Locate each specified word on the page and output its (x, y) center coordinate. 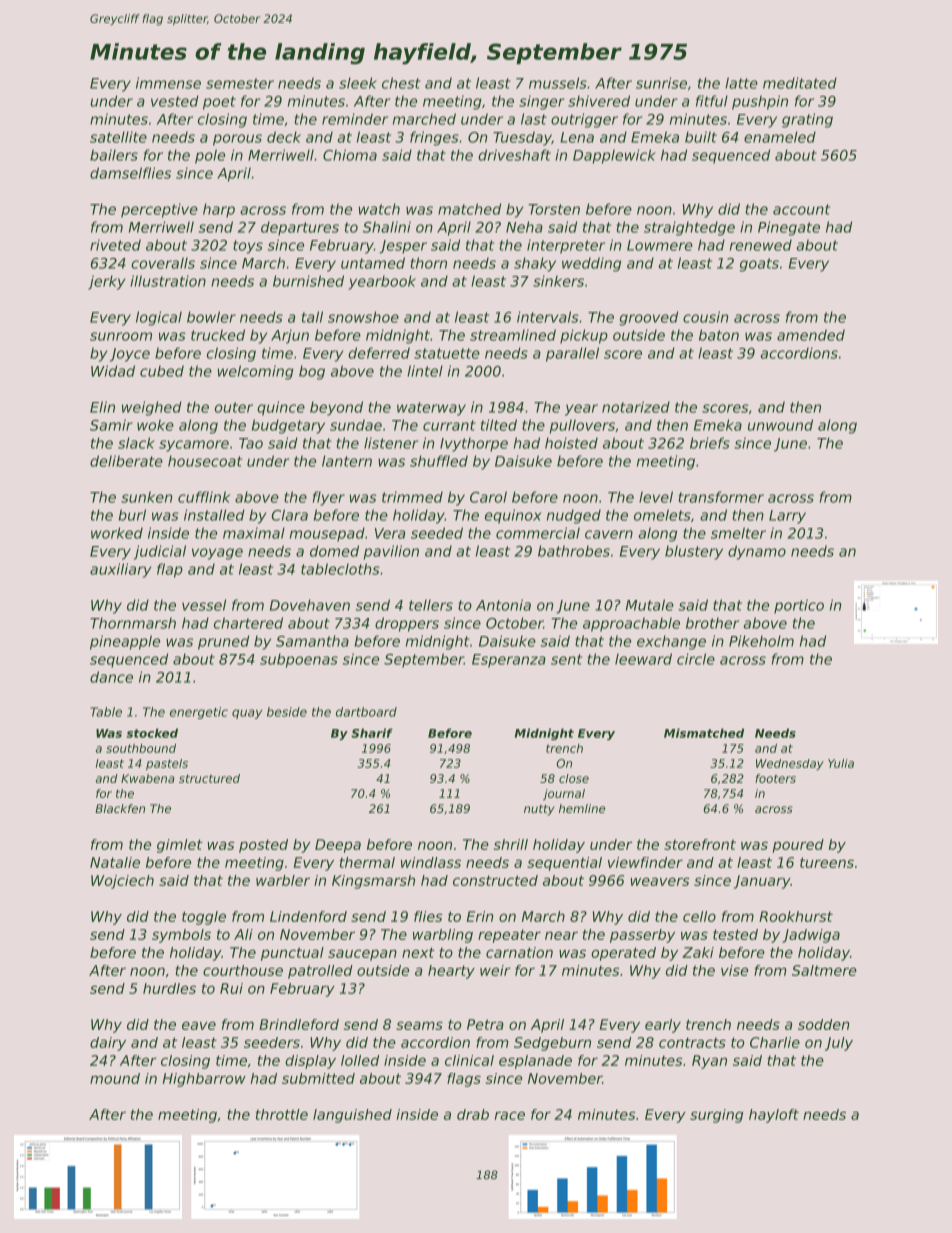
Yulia (841, 763)
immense (168, 83)
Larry (787, 517)
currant (449, 425)
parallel (572, 354)
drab (473, 1114)
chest (401, 83)
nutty (539, 810)
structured (209, 778)
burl (132, 515)
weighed (152, 408)
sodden (823, 1024)
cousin (705, 317)
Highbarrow (204, 1080)
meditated (800, 83)
